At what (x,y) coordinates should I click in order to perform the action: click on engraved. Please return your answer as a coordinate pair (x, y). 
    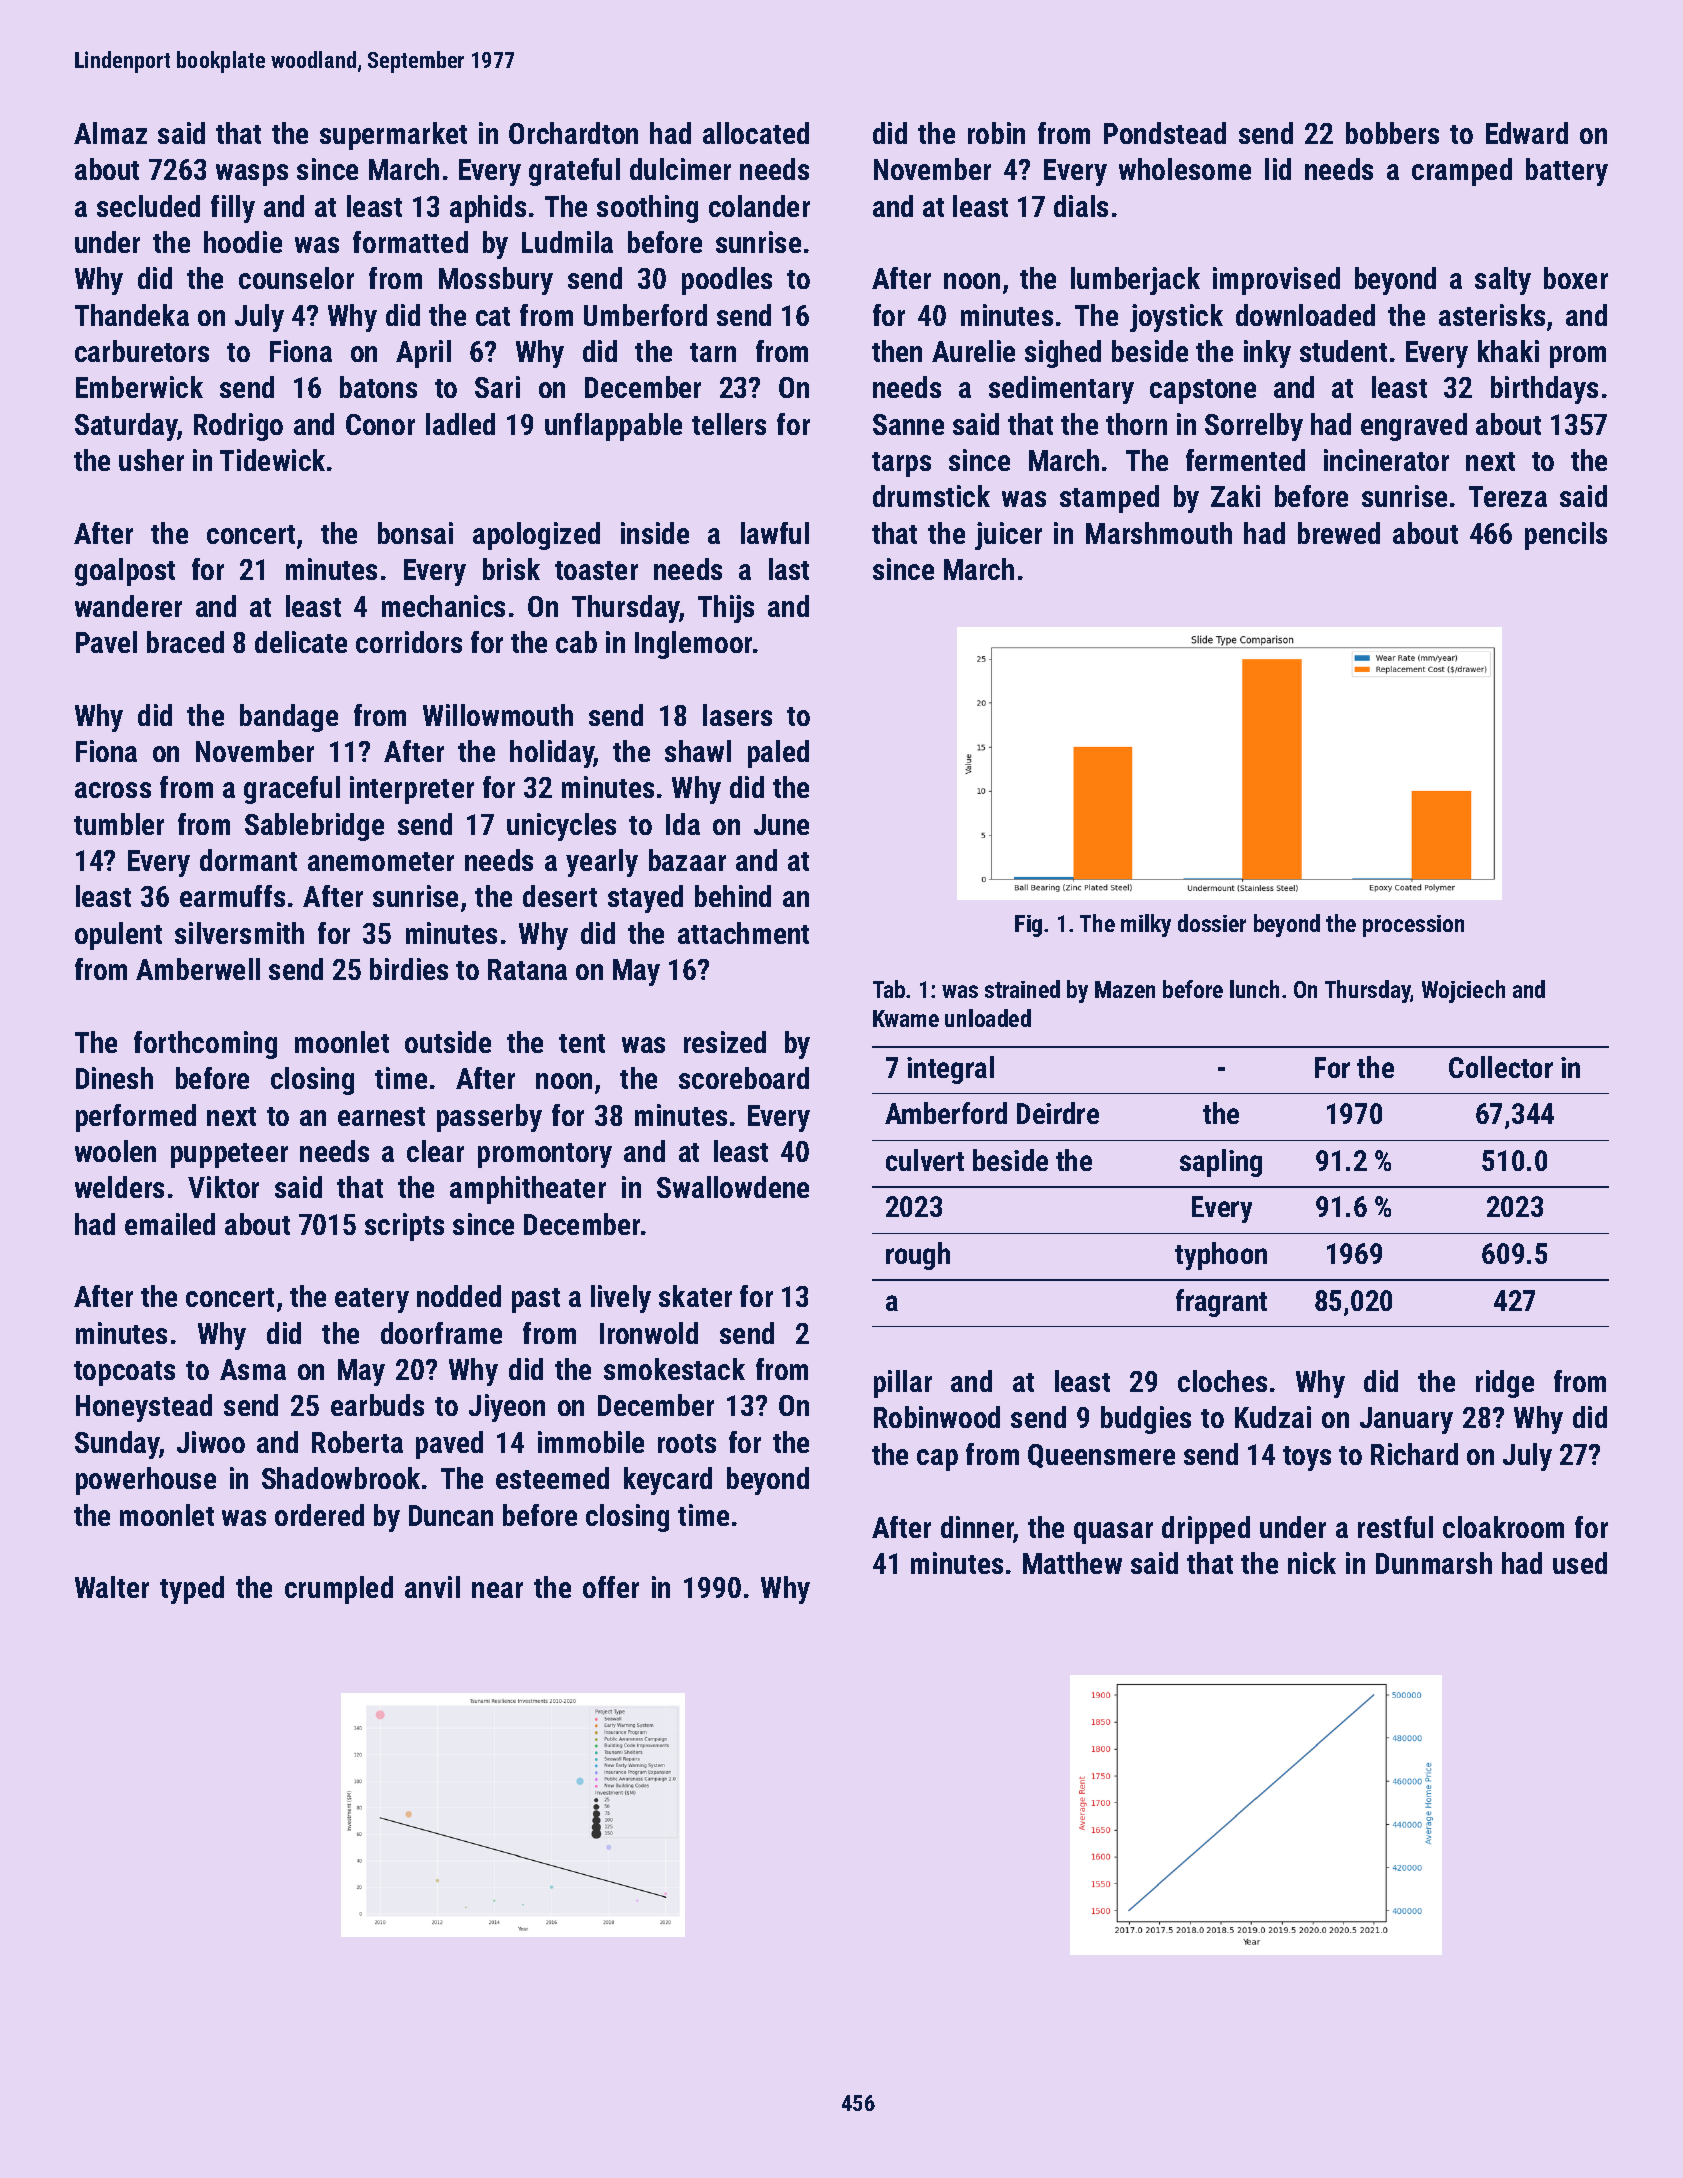
    Looking at the image, I should click on (1414, 427).
